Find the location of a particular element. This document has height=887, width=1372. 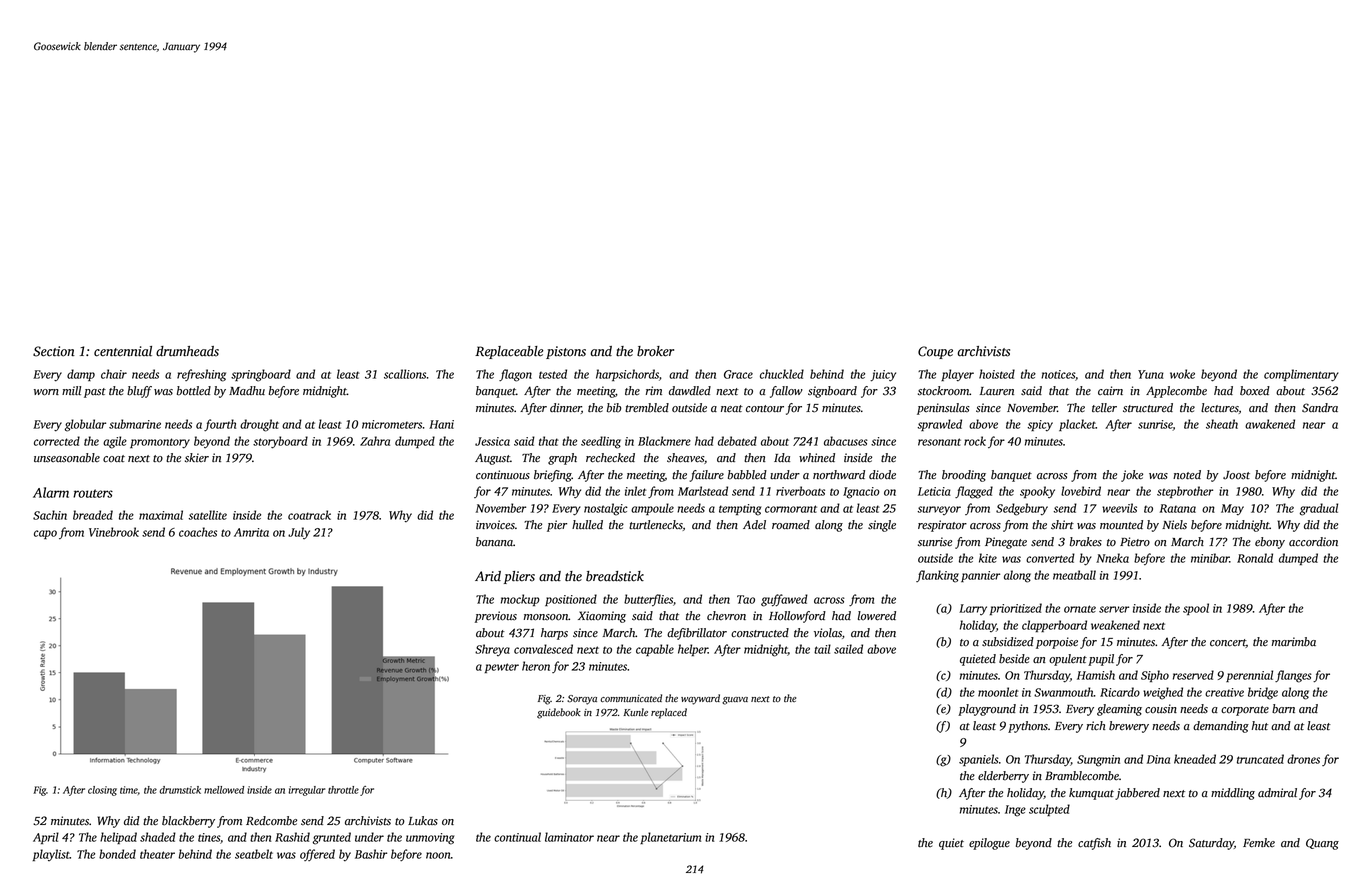

banana is located at coordinates (494, 542).
